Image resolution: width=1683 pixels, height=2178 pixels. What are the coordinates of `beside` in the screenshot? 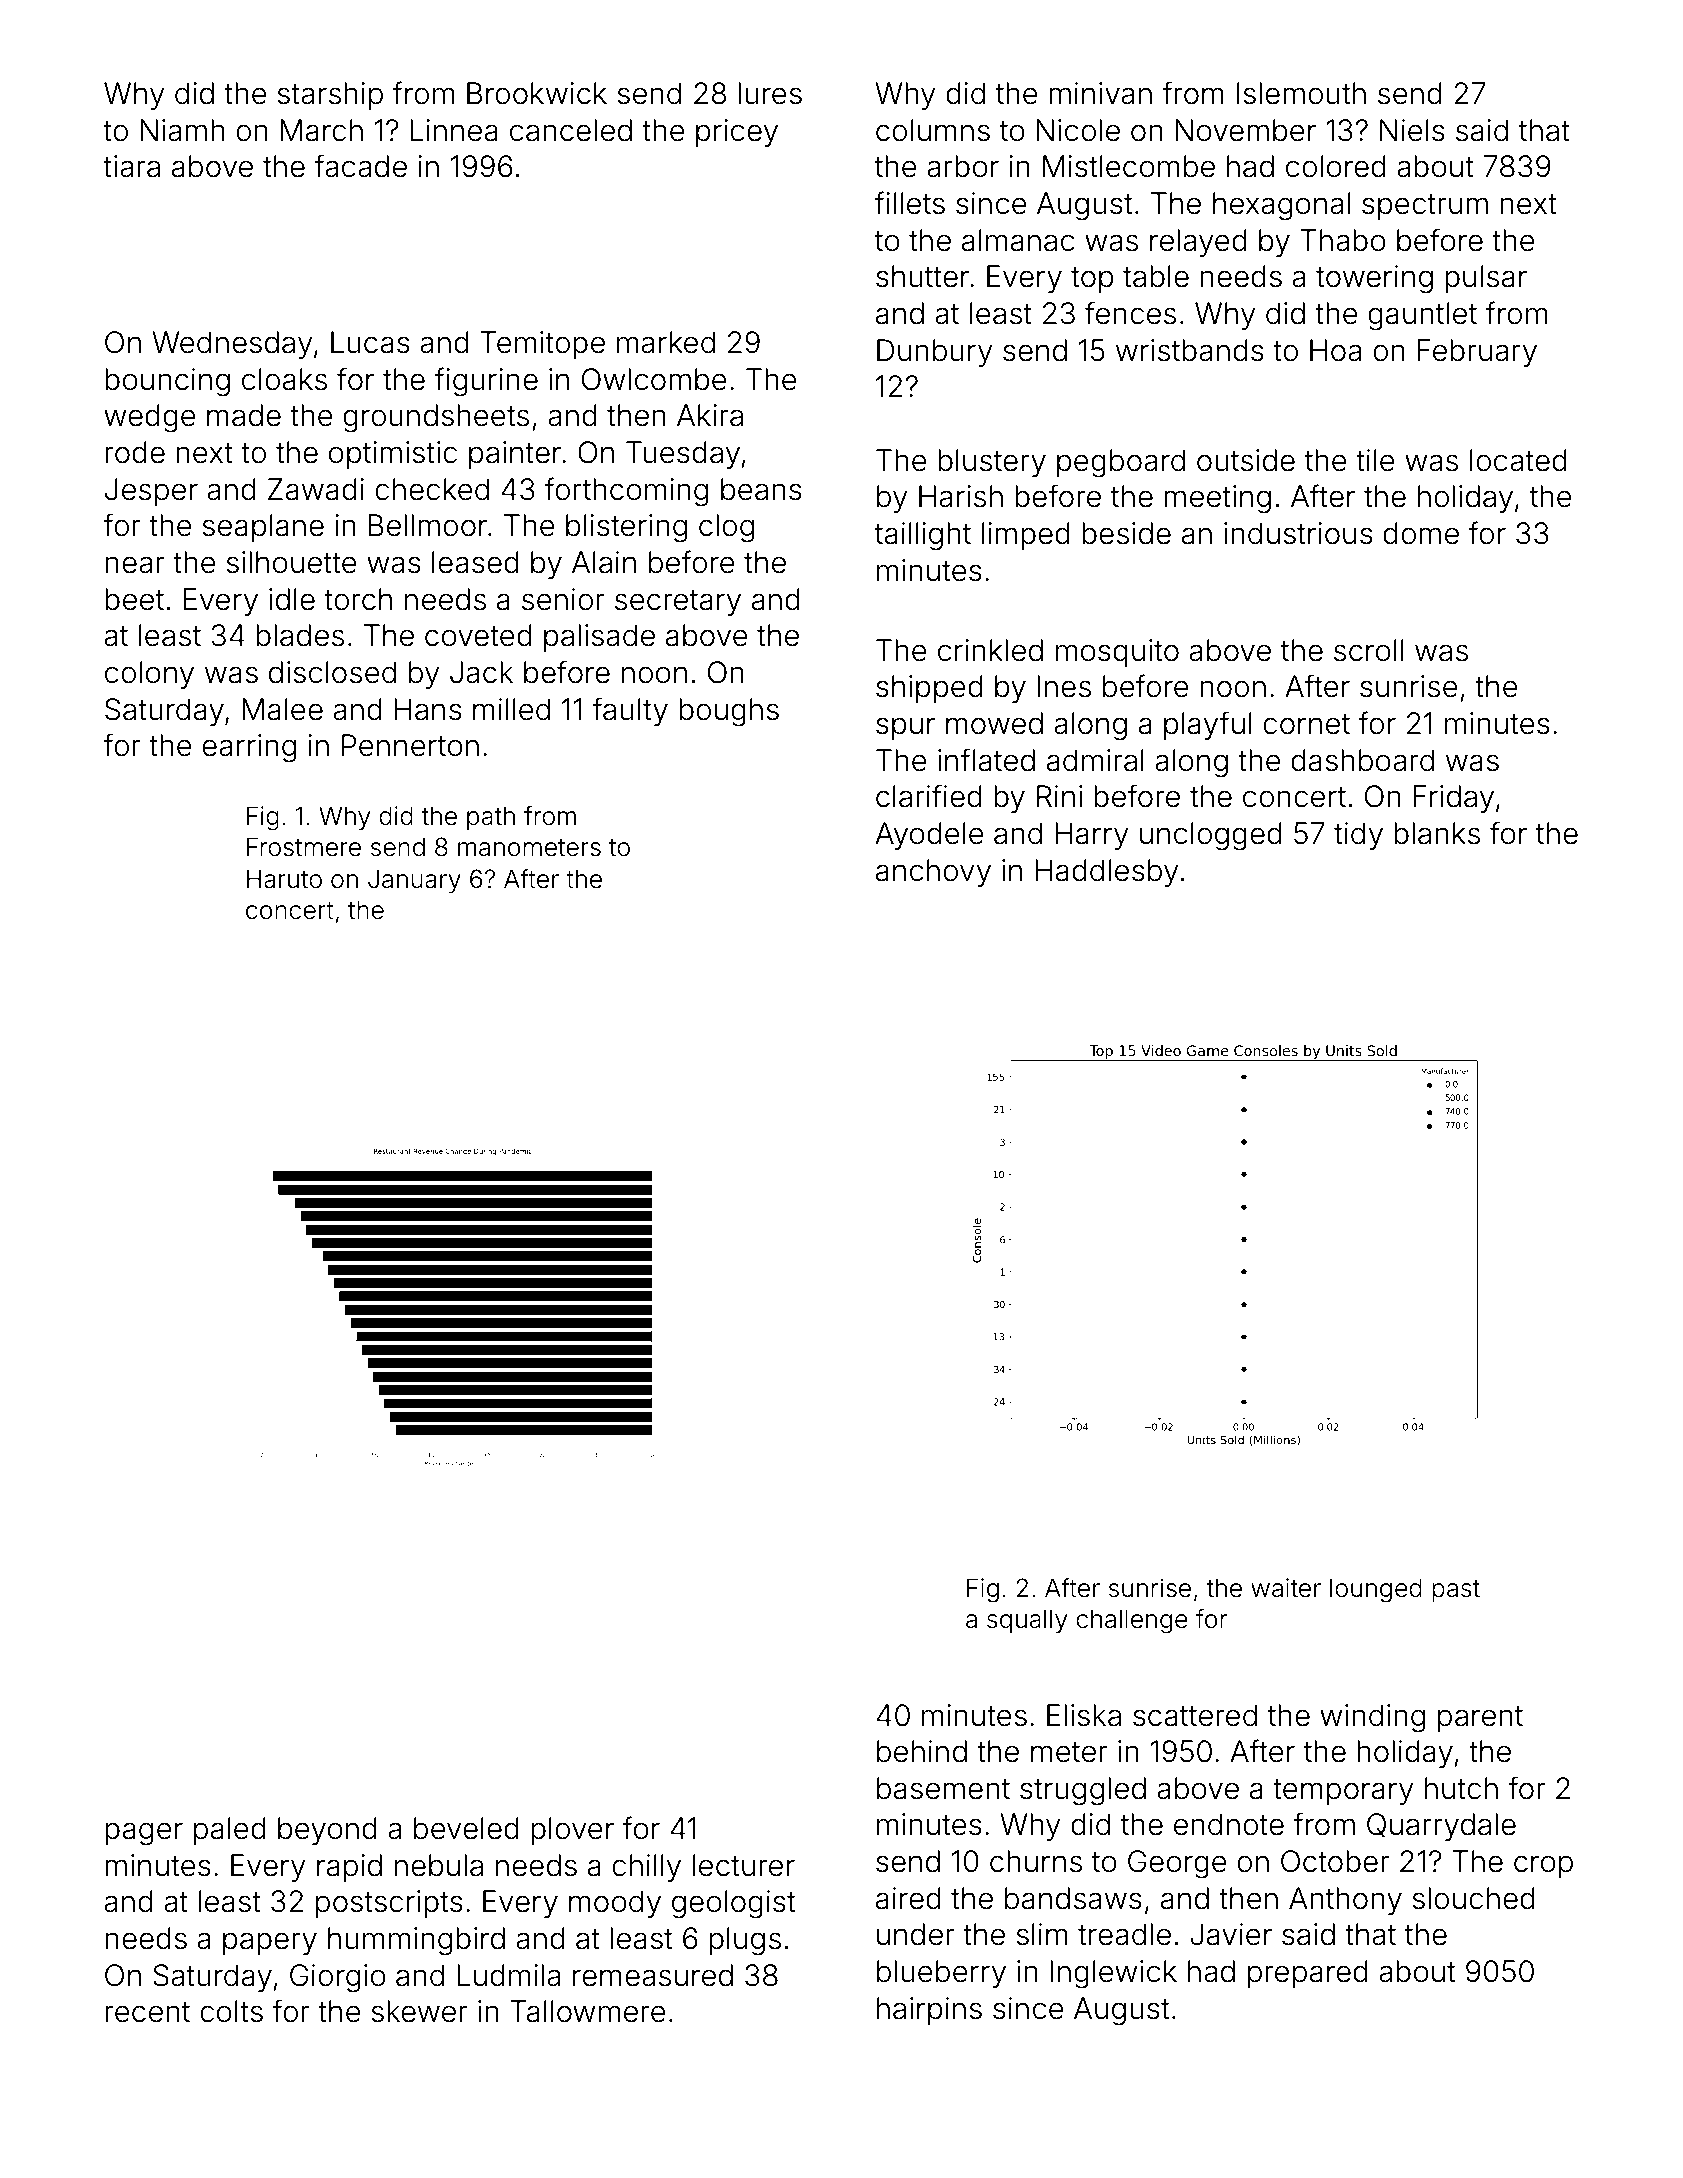 It's located at (1126, 533).
